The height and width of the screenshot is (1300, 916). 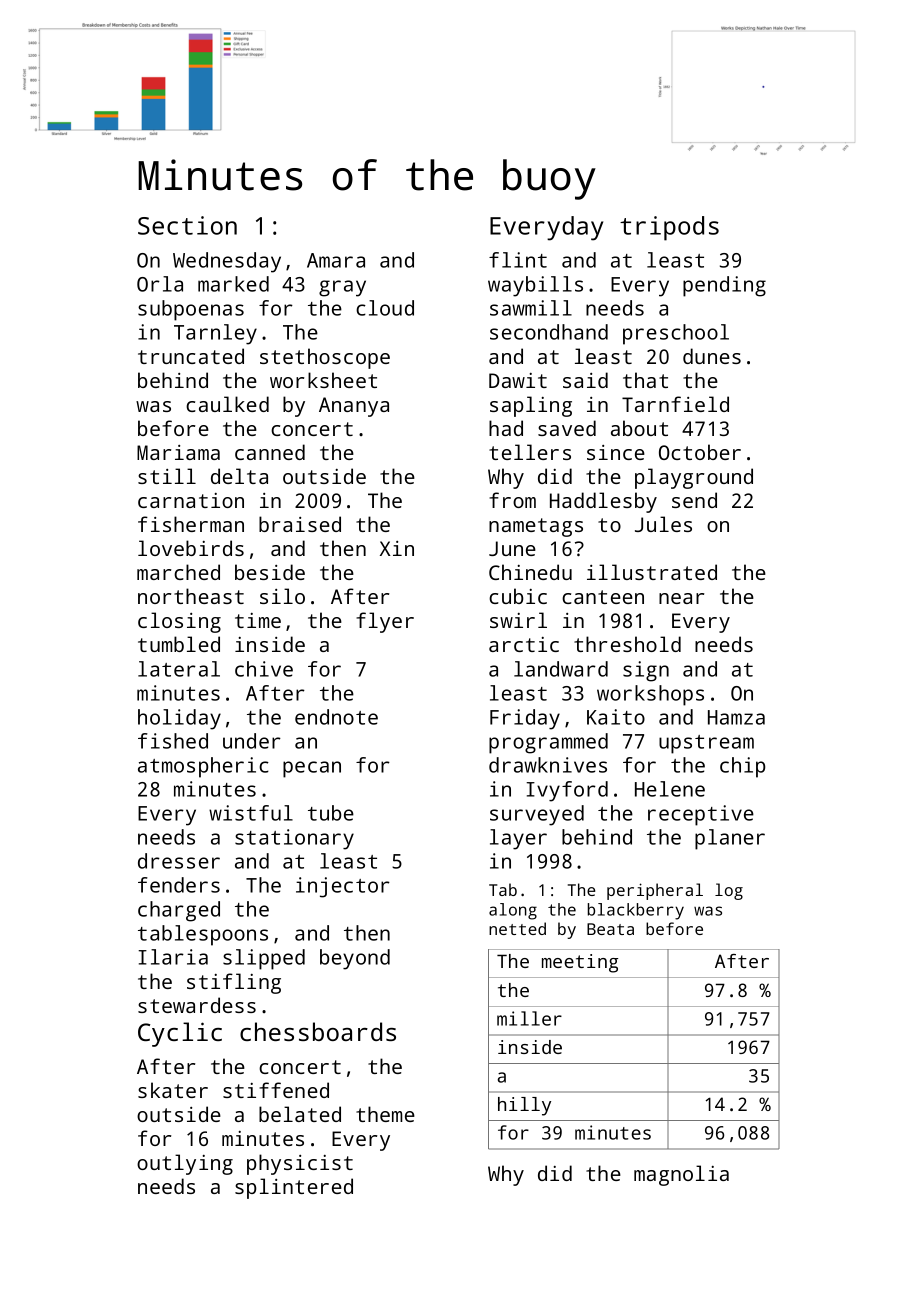 I want to click on tube, so click(x=331, y=813).
